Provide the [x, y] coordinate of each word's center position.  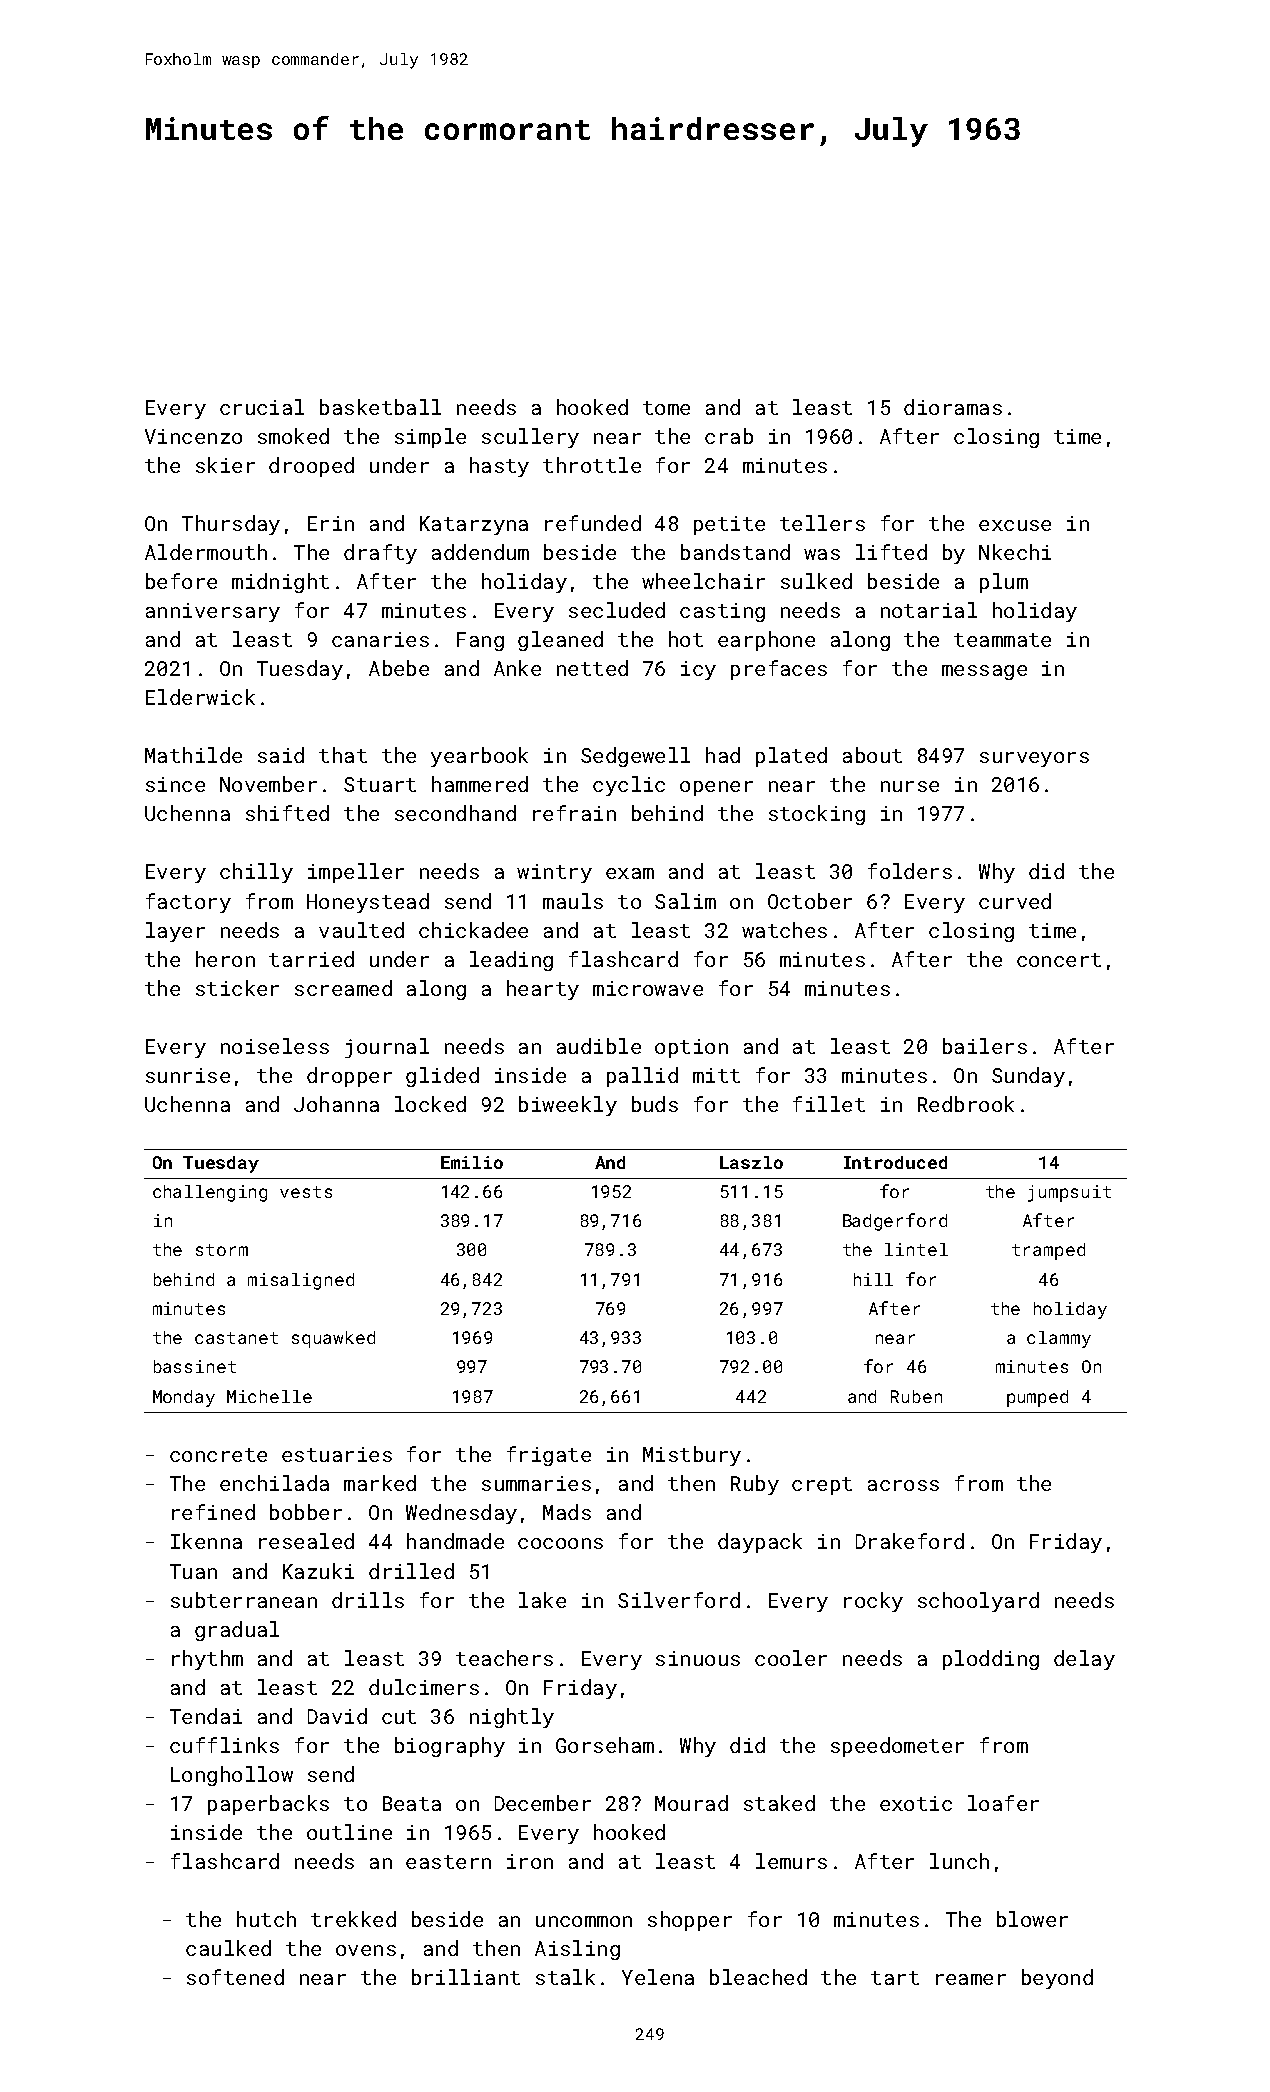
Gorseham [605, 1745]
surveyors [1034, 759]
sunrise [188, 1075]
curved [1015, 901]
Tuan [193, 1571]
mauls [573, 901]
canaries [380, 639]
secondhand [455, 813]
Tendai [206, 1716]
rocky [873, 1602]
